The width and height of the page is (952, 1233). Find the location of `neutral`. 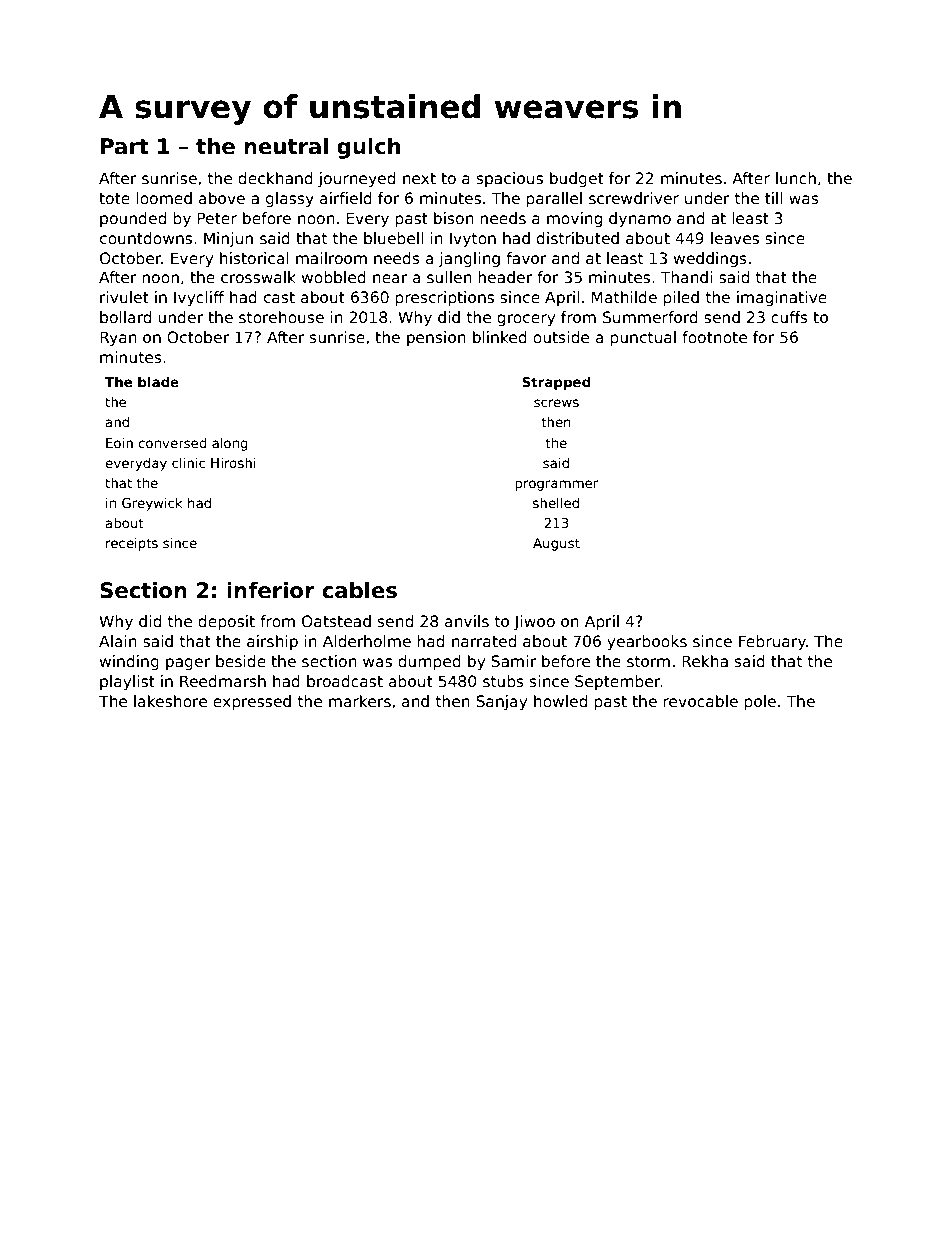

neutral is located at coordinates (286, 146).
